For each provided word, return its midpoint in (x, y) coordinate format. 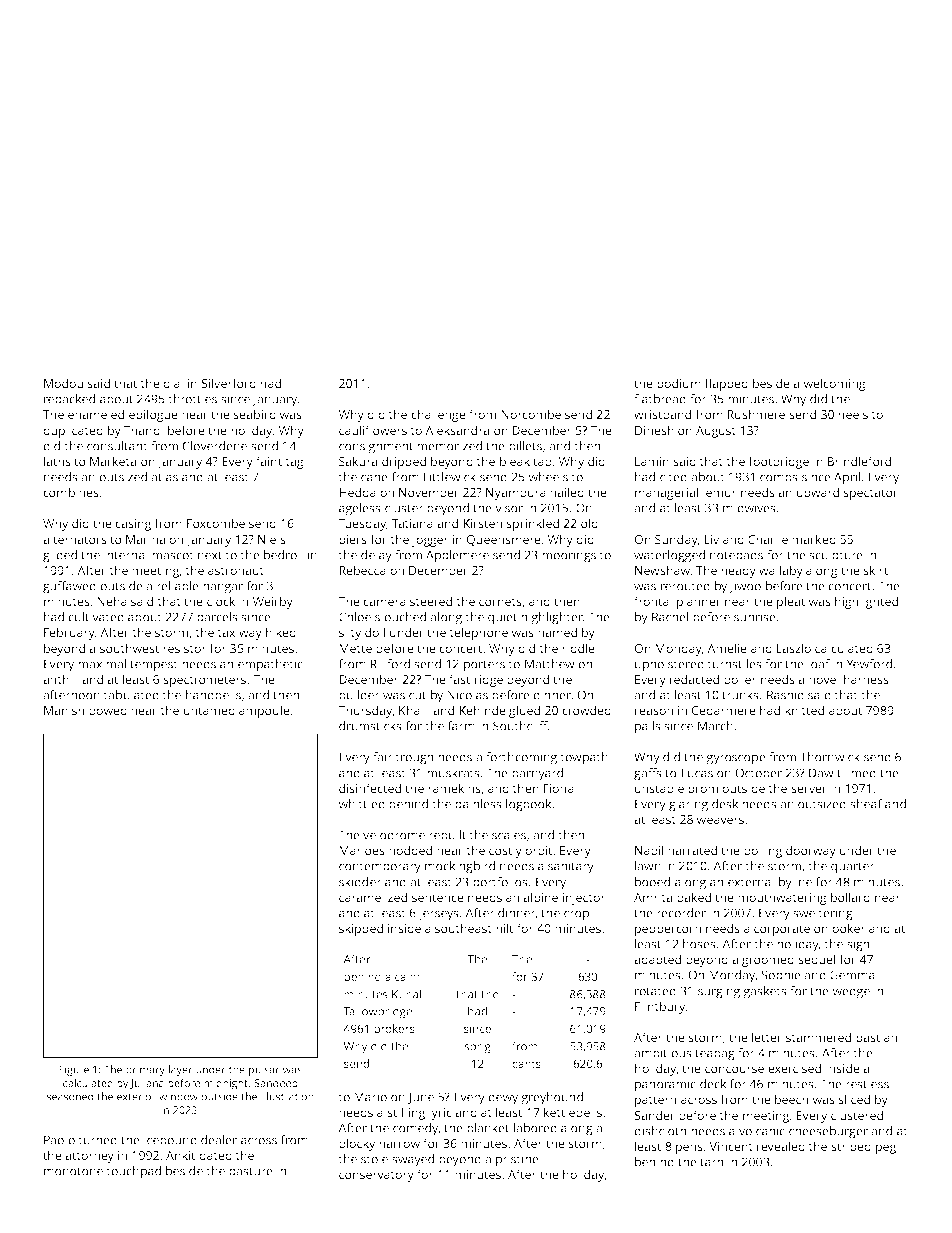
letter (767, 1037)
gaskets (765, 992)
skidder (360, 882)
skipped (361, 929)
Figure (74, 1070)
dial (173, 383)
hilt (504, 928)
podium (679, 384)
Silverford (228, 383)
